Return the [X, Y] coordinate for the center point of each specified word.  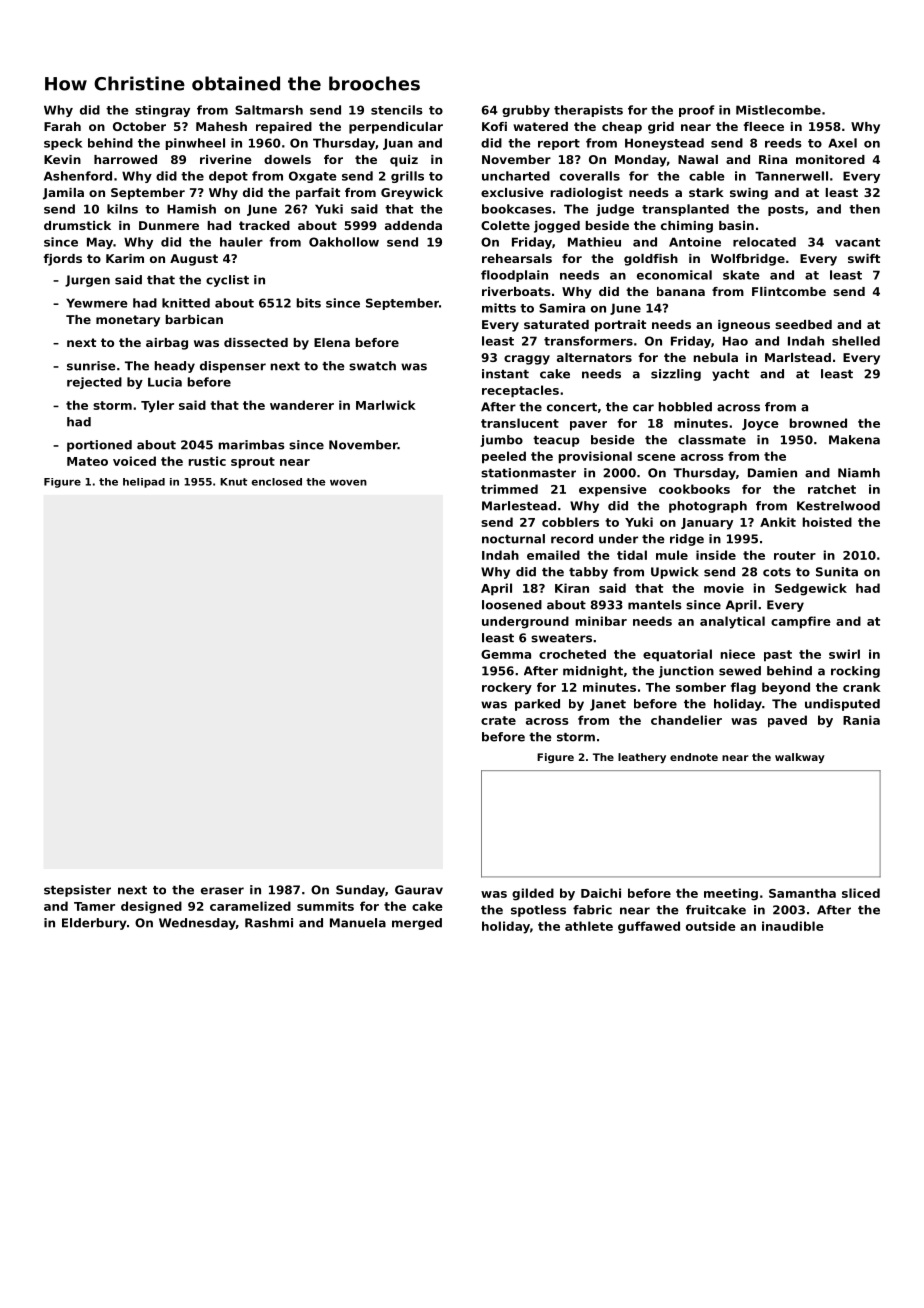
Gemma [506, 654]
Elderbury [94, 924]
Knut [233, 482]
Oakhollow [344, 242]
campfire [801, 622]
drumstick [77, 225]
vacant [857, 242]
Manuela [358, 923]
